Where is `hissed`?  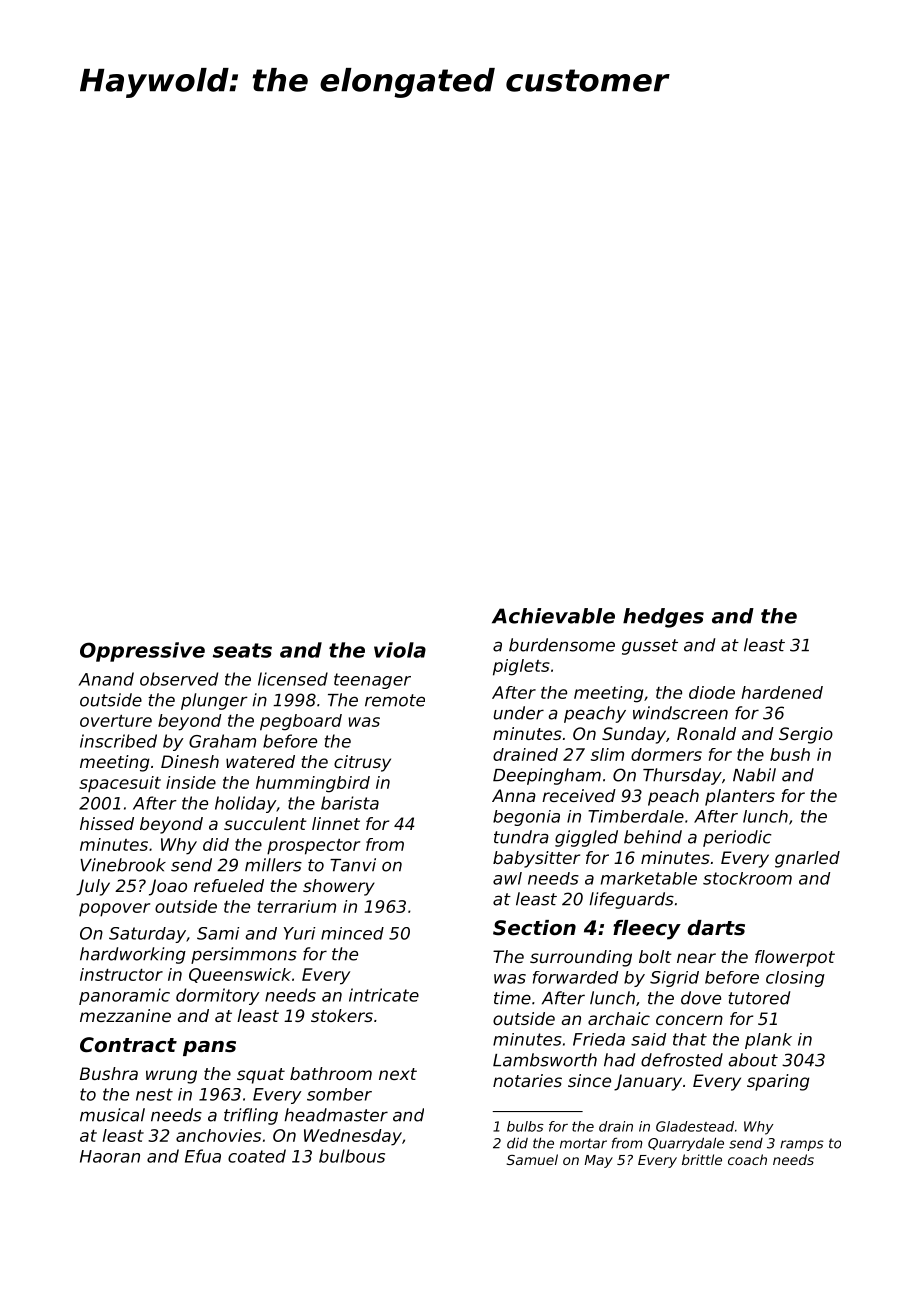 hissed is located at coordinates (107, 823).
